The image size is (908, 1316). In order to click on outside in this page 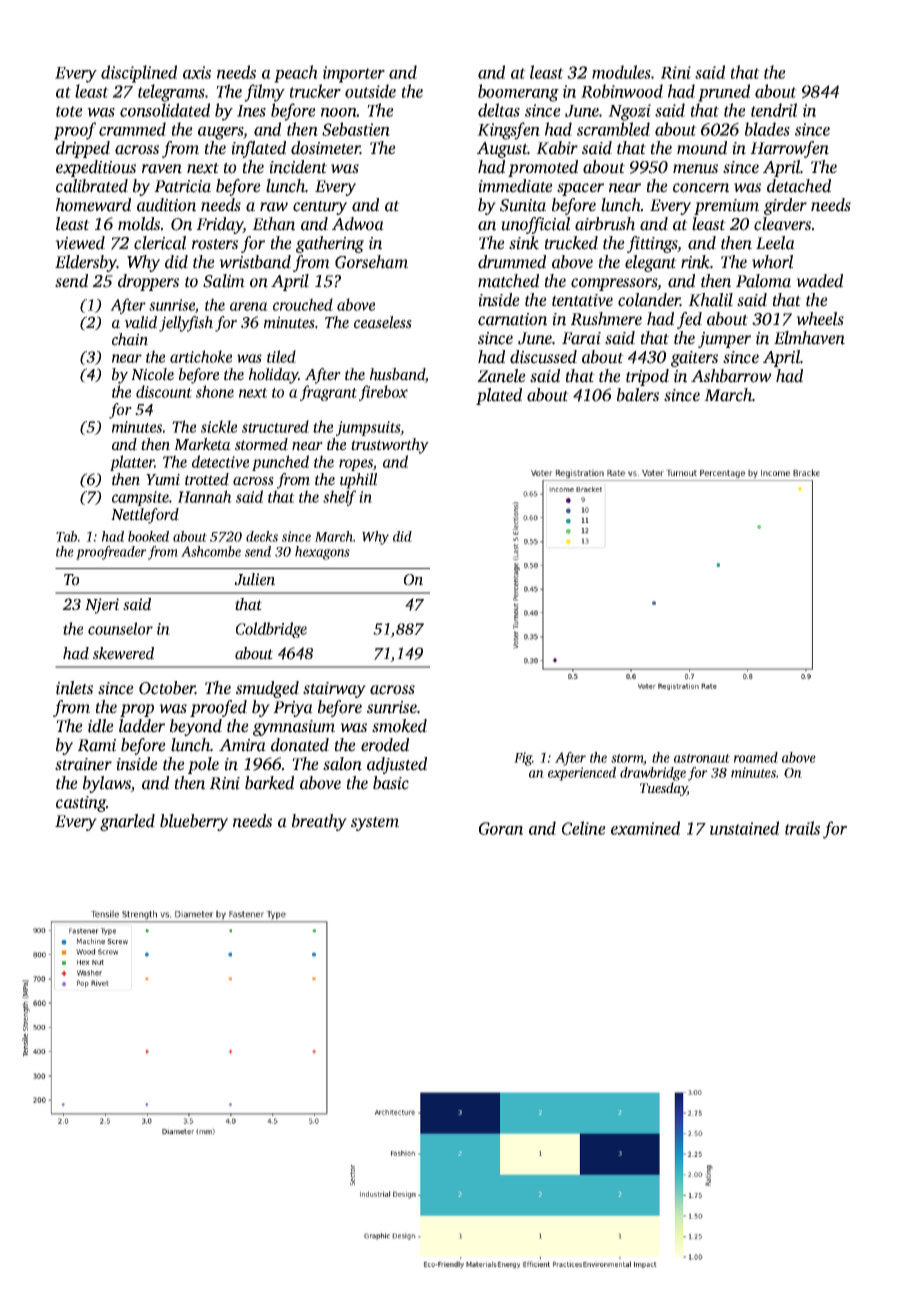, I will do `click(370, 91)`.
